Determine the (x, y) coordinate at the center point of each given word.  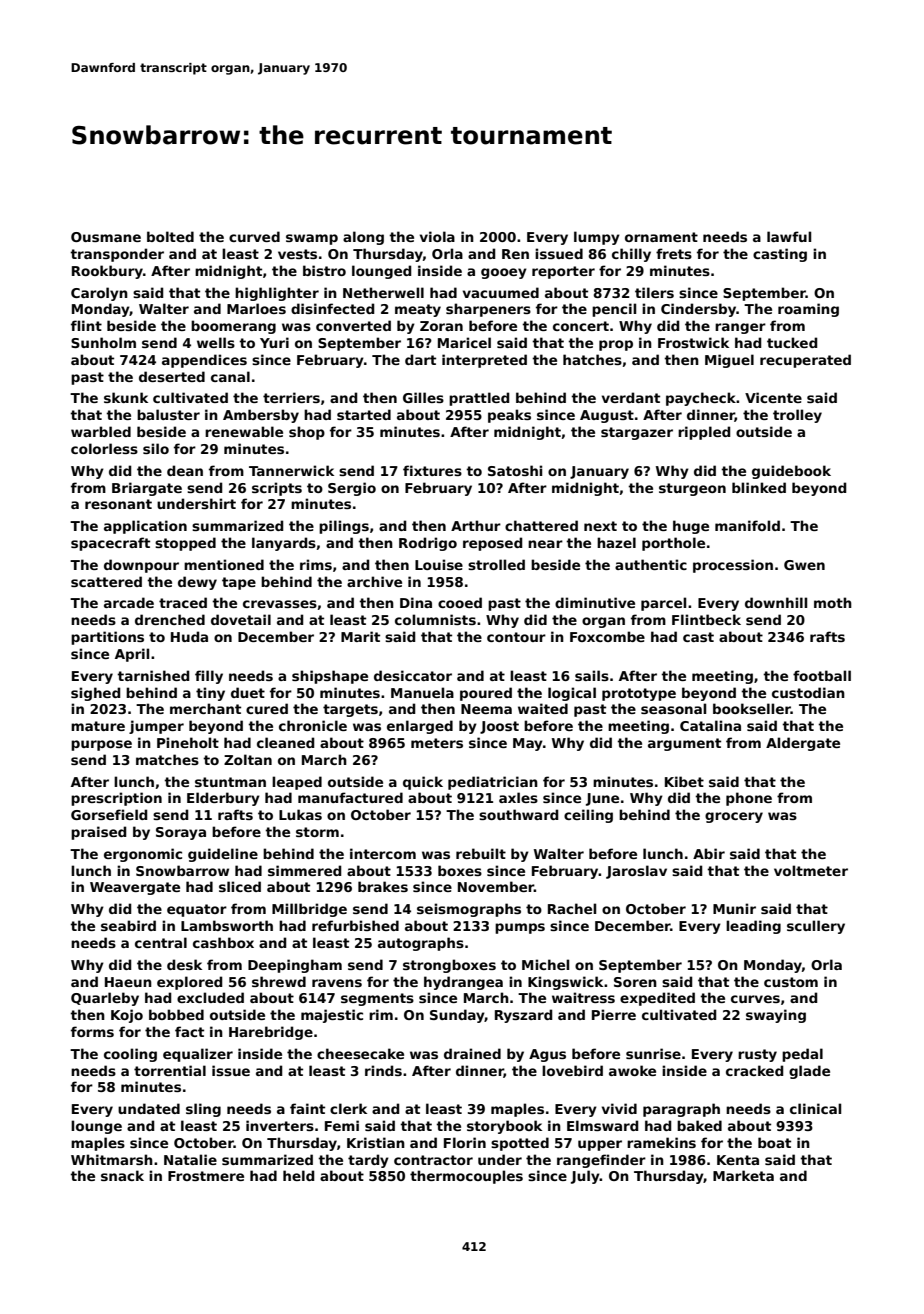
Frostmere (206, 1176)
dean (185, 470)
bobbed (176, 1014)
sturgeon (692, 489)
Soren (635, 982)
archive (374, 581)
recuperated (805, 361)
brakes (383, 886)
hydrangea (463, 983)
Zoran (441, 326)
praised (99, 833)
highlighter (277, 294)
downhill (776, 602)
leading (753, 927)
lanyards (284, 544)
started (364, 414)
